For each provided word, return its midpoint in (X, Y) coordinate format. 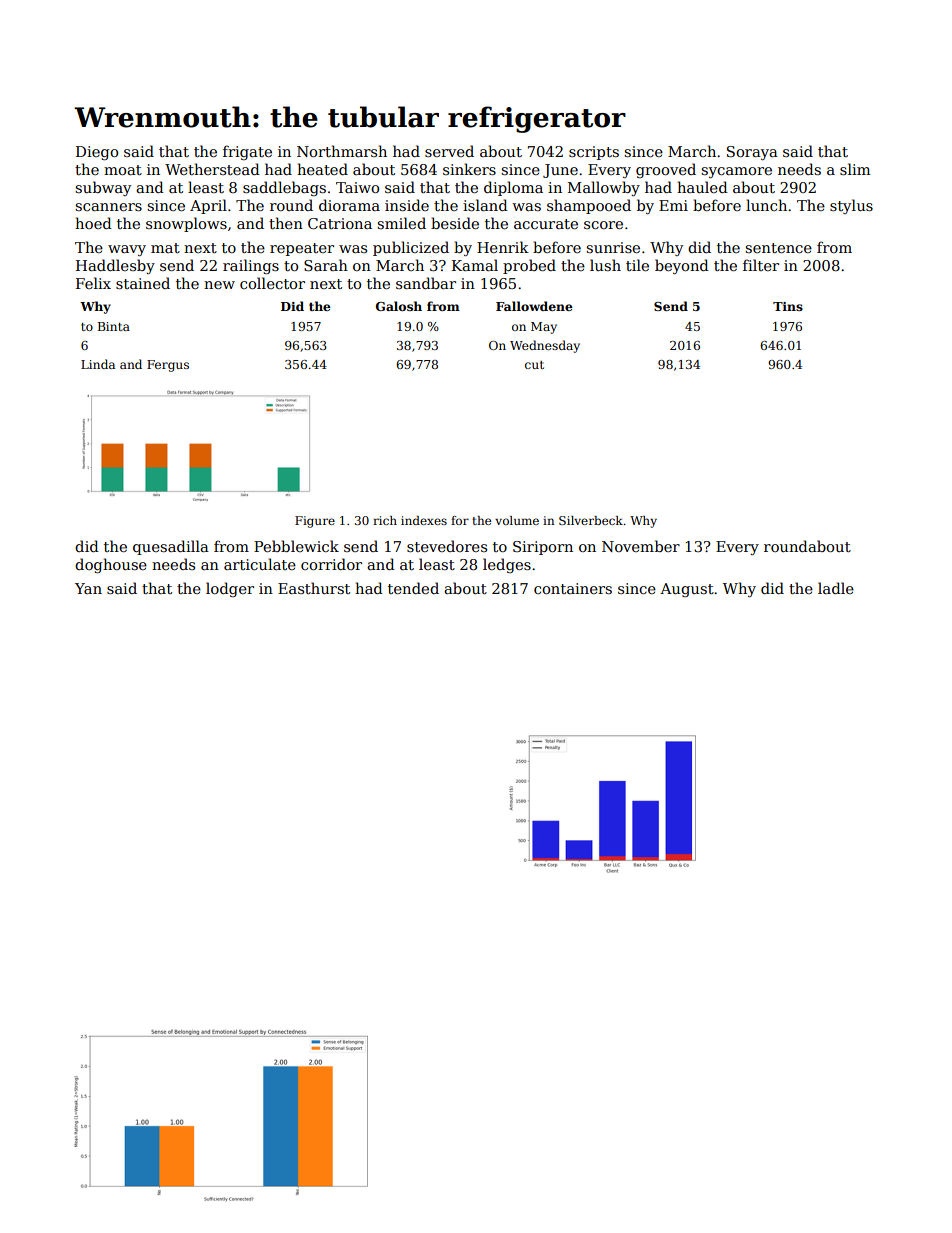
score (603, 225)
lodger (230, 589)
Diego (97, 153)
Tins (788, 306)
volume (517, 520)
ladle (836, 588)
